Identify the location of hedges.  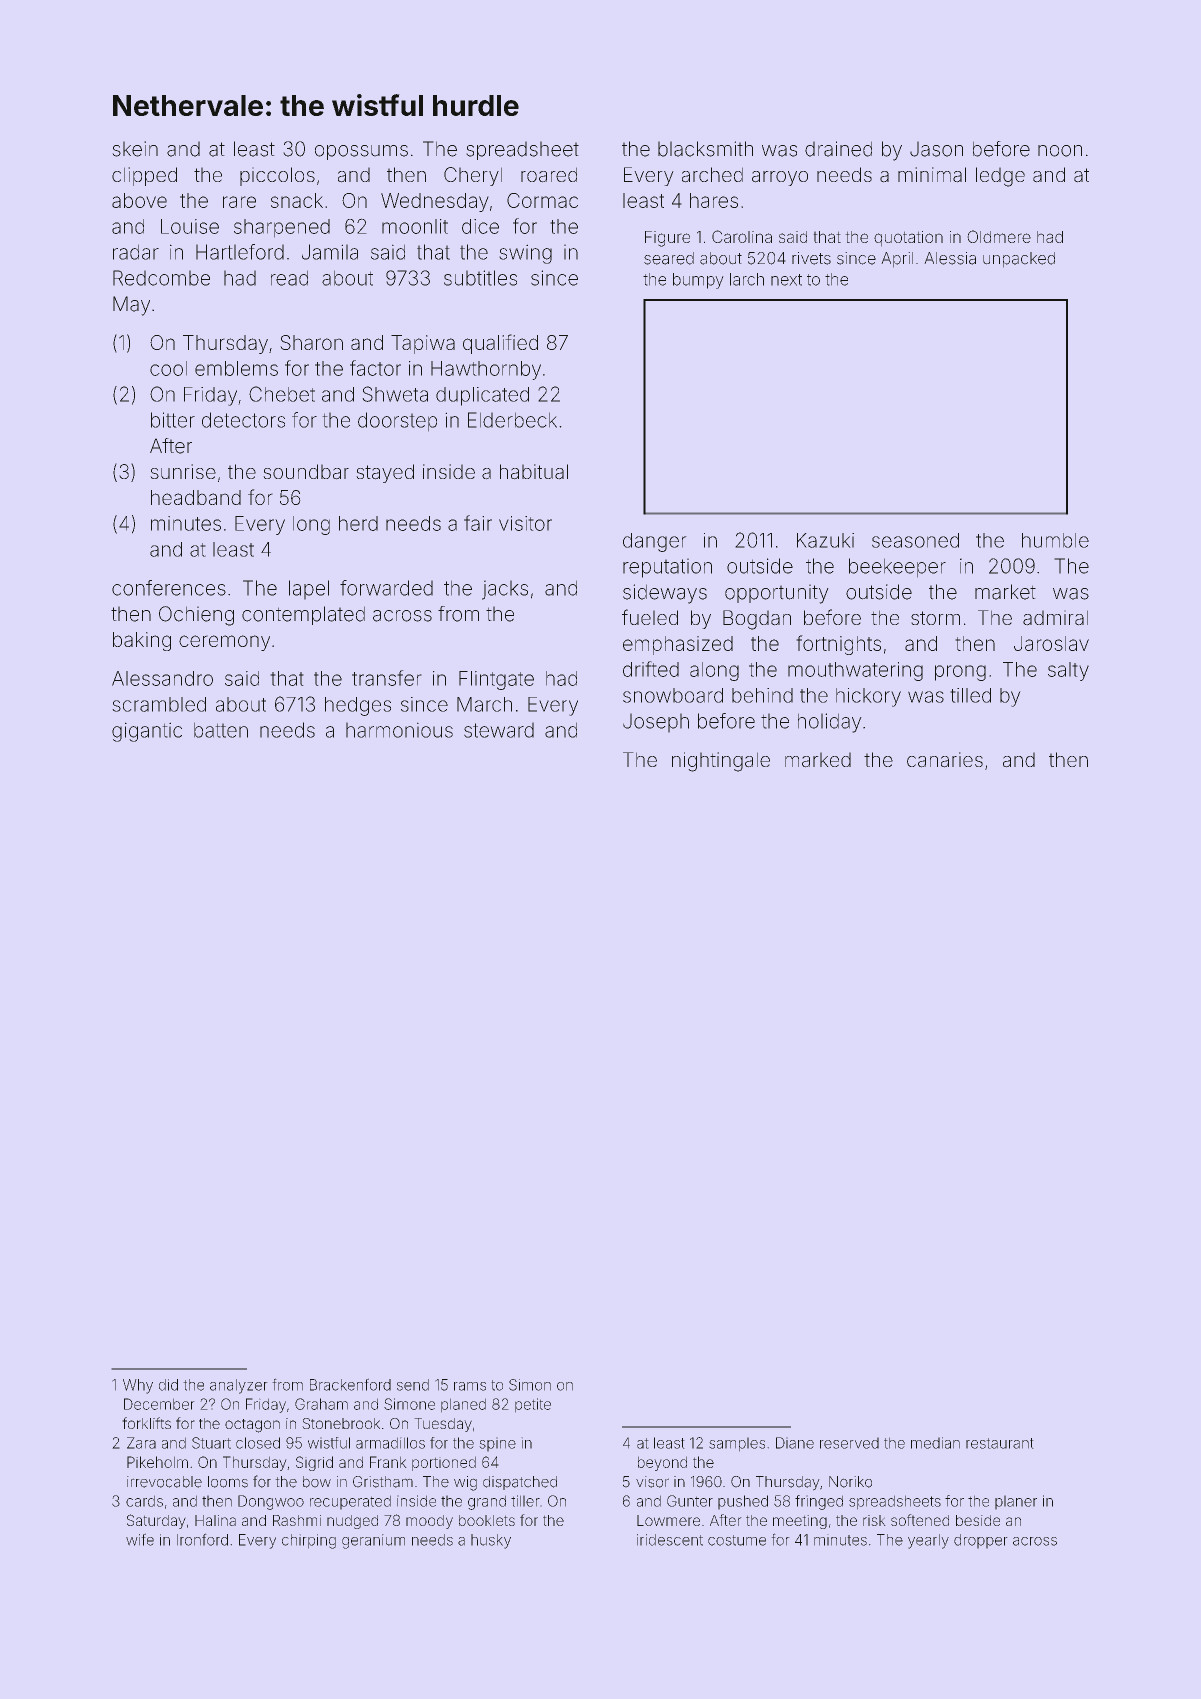
(358, 706).
